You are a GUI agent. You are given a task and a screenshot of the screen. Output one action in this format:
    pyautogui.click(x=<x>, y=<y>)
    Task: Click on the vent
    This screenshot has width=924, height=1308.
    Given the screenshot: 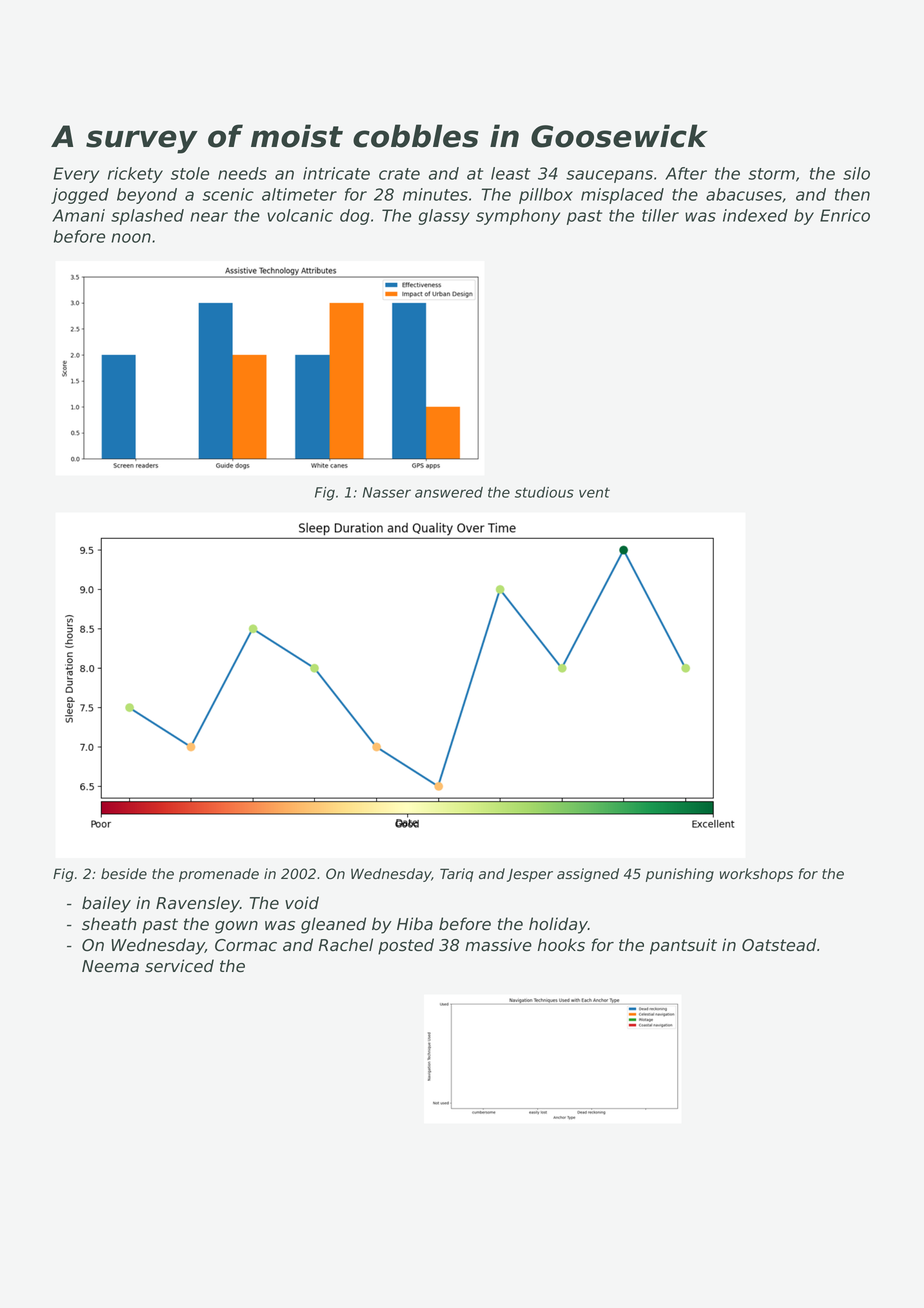 What is the action you would take?
    pyautogui.click(x=594, y=492)
